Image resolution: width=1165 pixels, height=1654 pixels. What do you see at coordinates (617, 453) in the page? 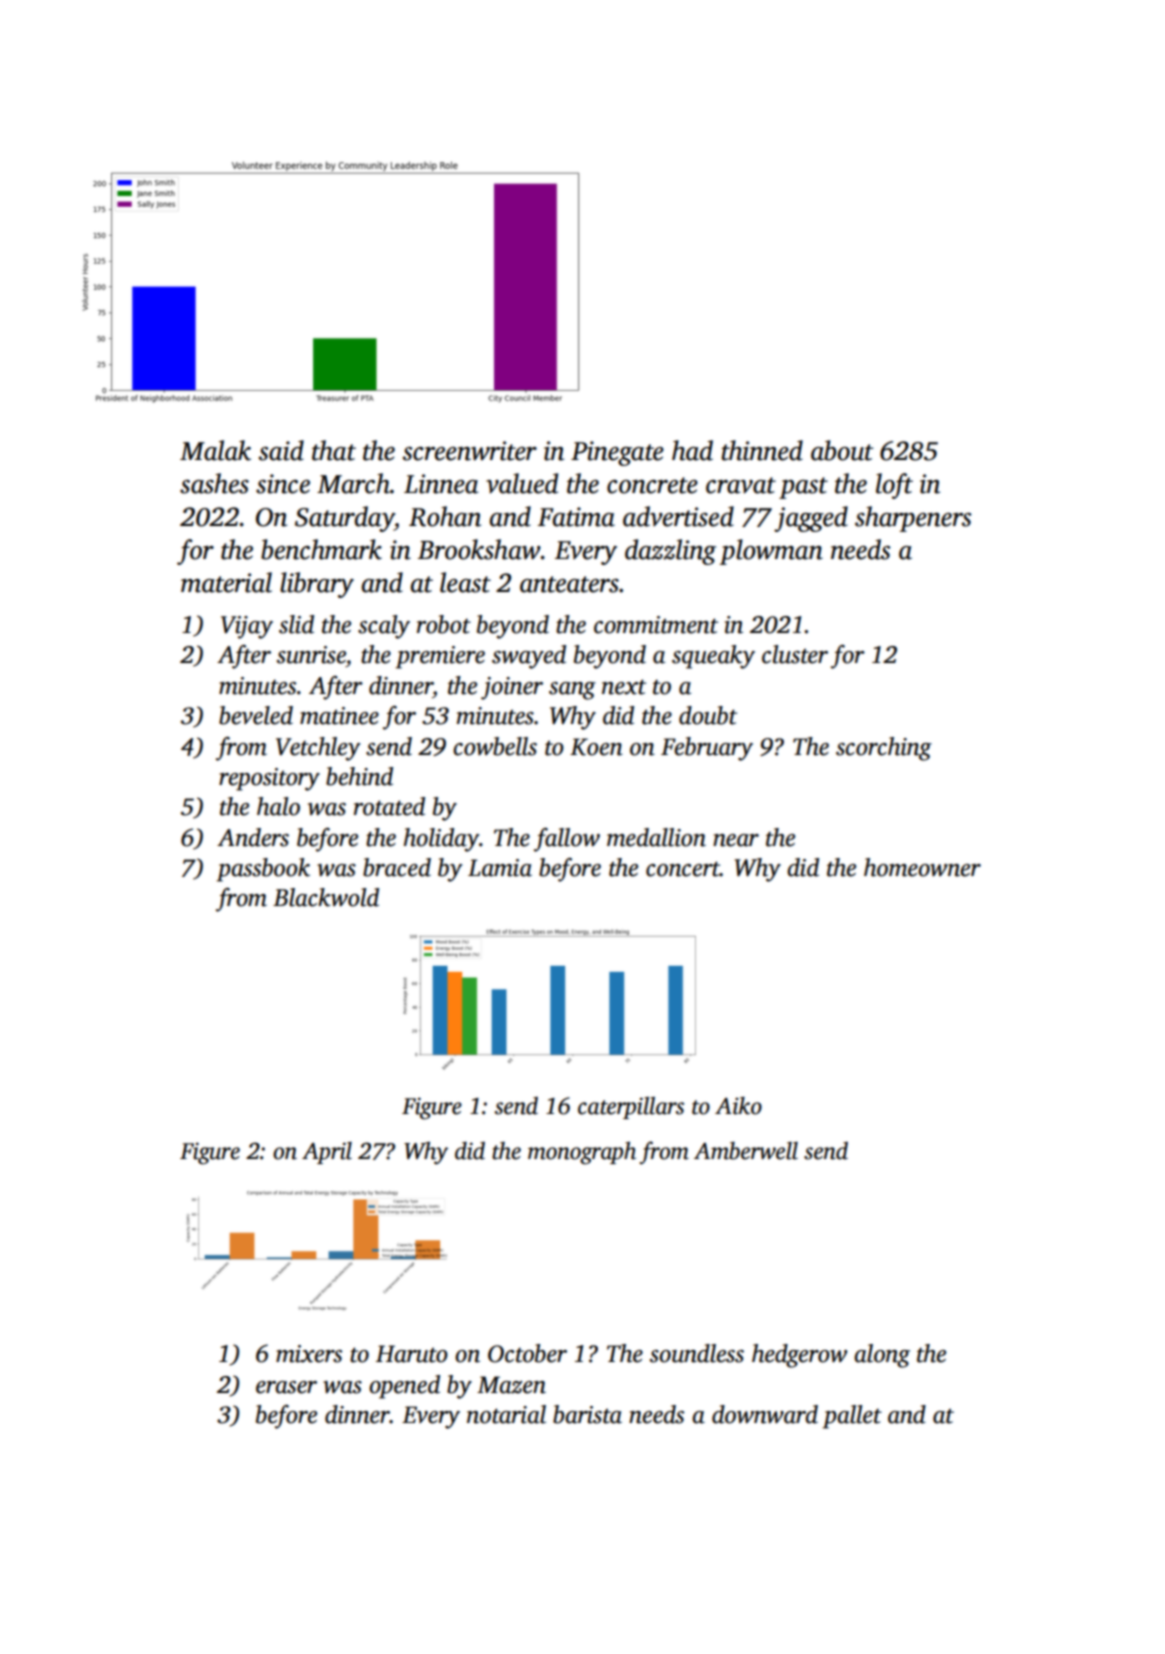
I see `Pinegate` at bounding box center [617, 453].
